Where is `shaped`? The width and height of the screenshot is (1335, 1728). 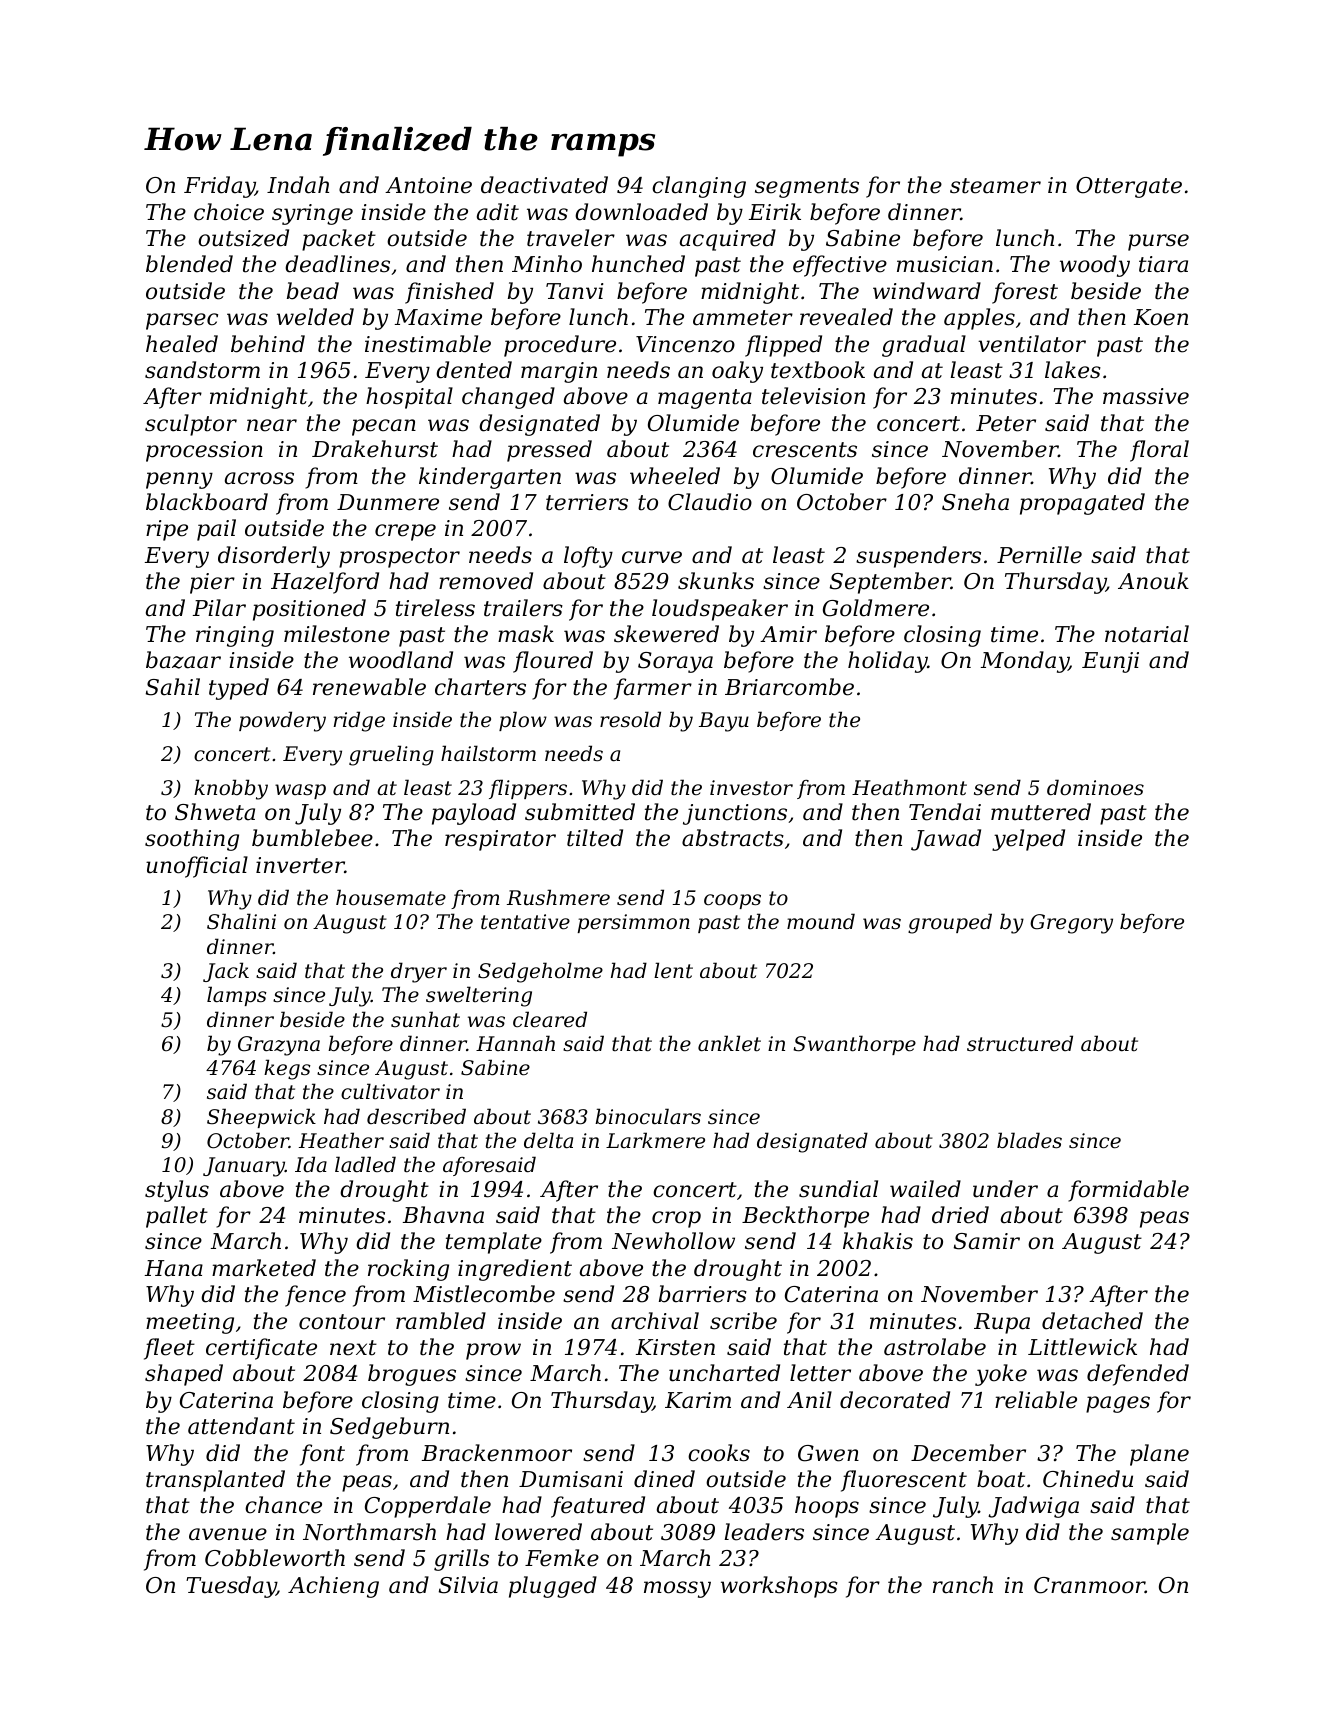
shaped is located at coordinates (184, 1375).
